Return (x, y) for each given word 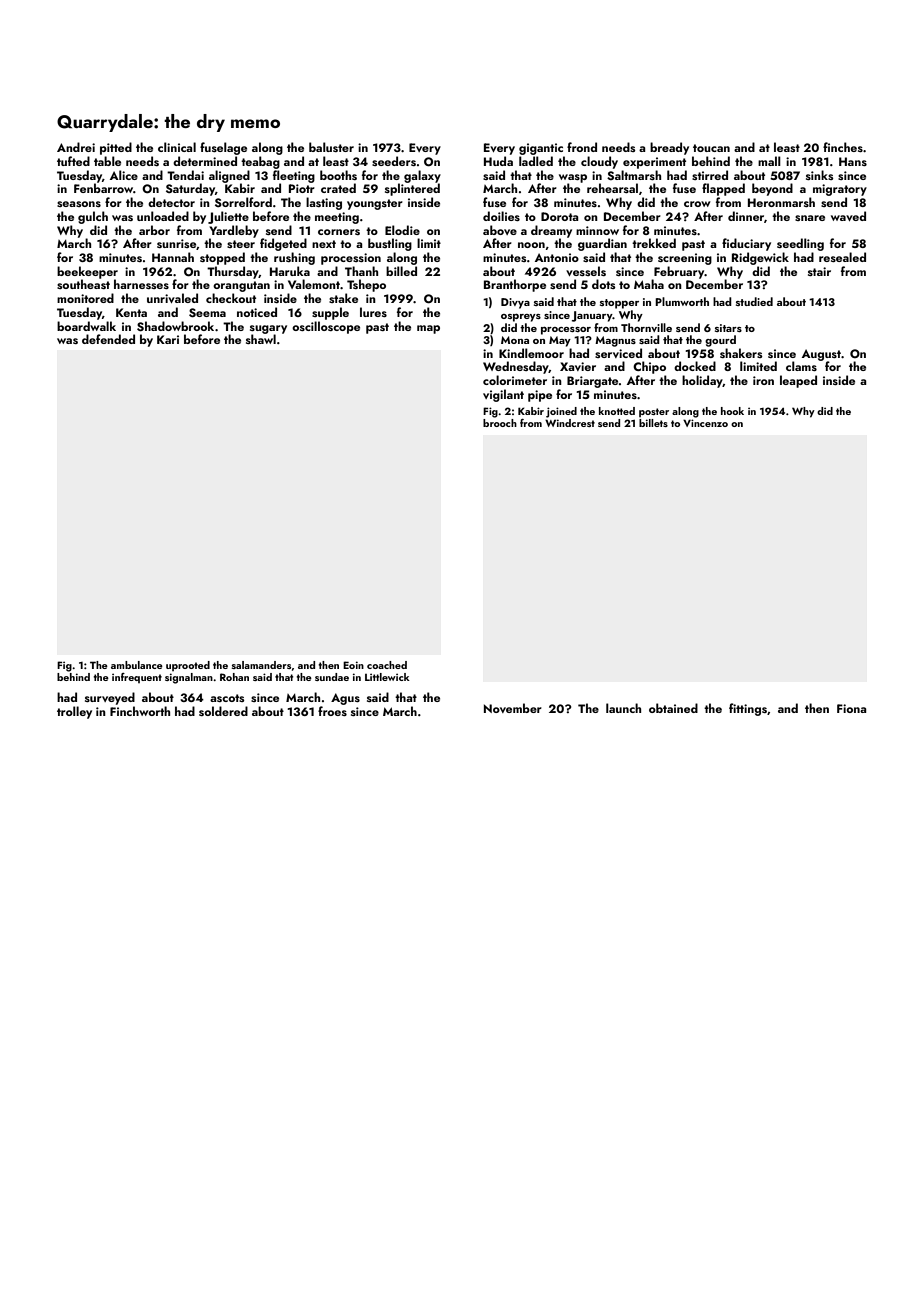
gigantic (541, 149)
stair (819, 271)
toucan (711, 148)
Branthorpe (515, 285)
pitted (116, 148)
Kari (168, 339)
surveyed (110, 698)
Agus (345, 699)
